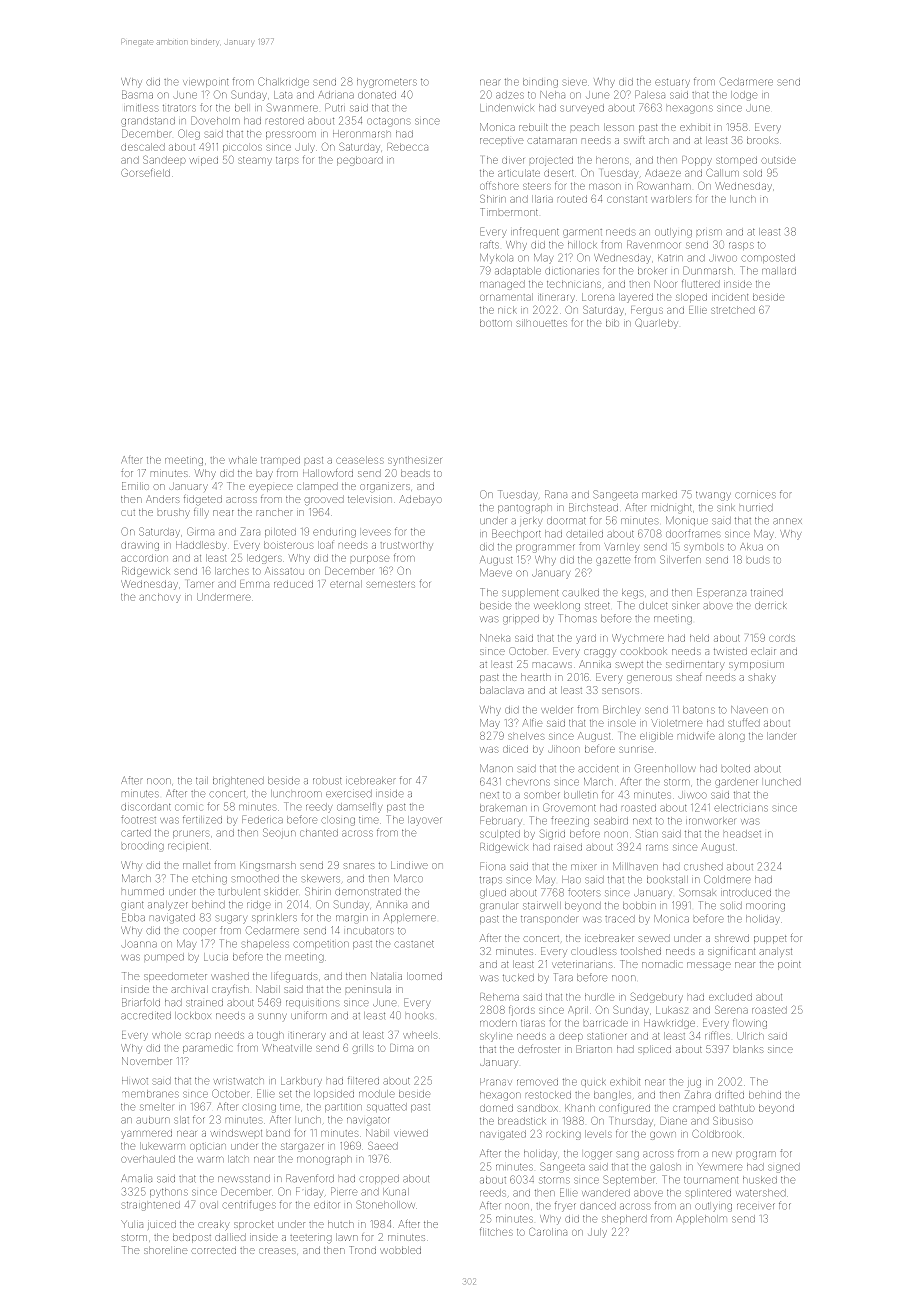 This image has width=924, height=1308. What do you see at coordinates (729, 1094) in the image?
I see `drifted` at bounding box center [729, 1094].
